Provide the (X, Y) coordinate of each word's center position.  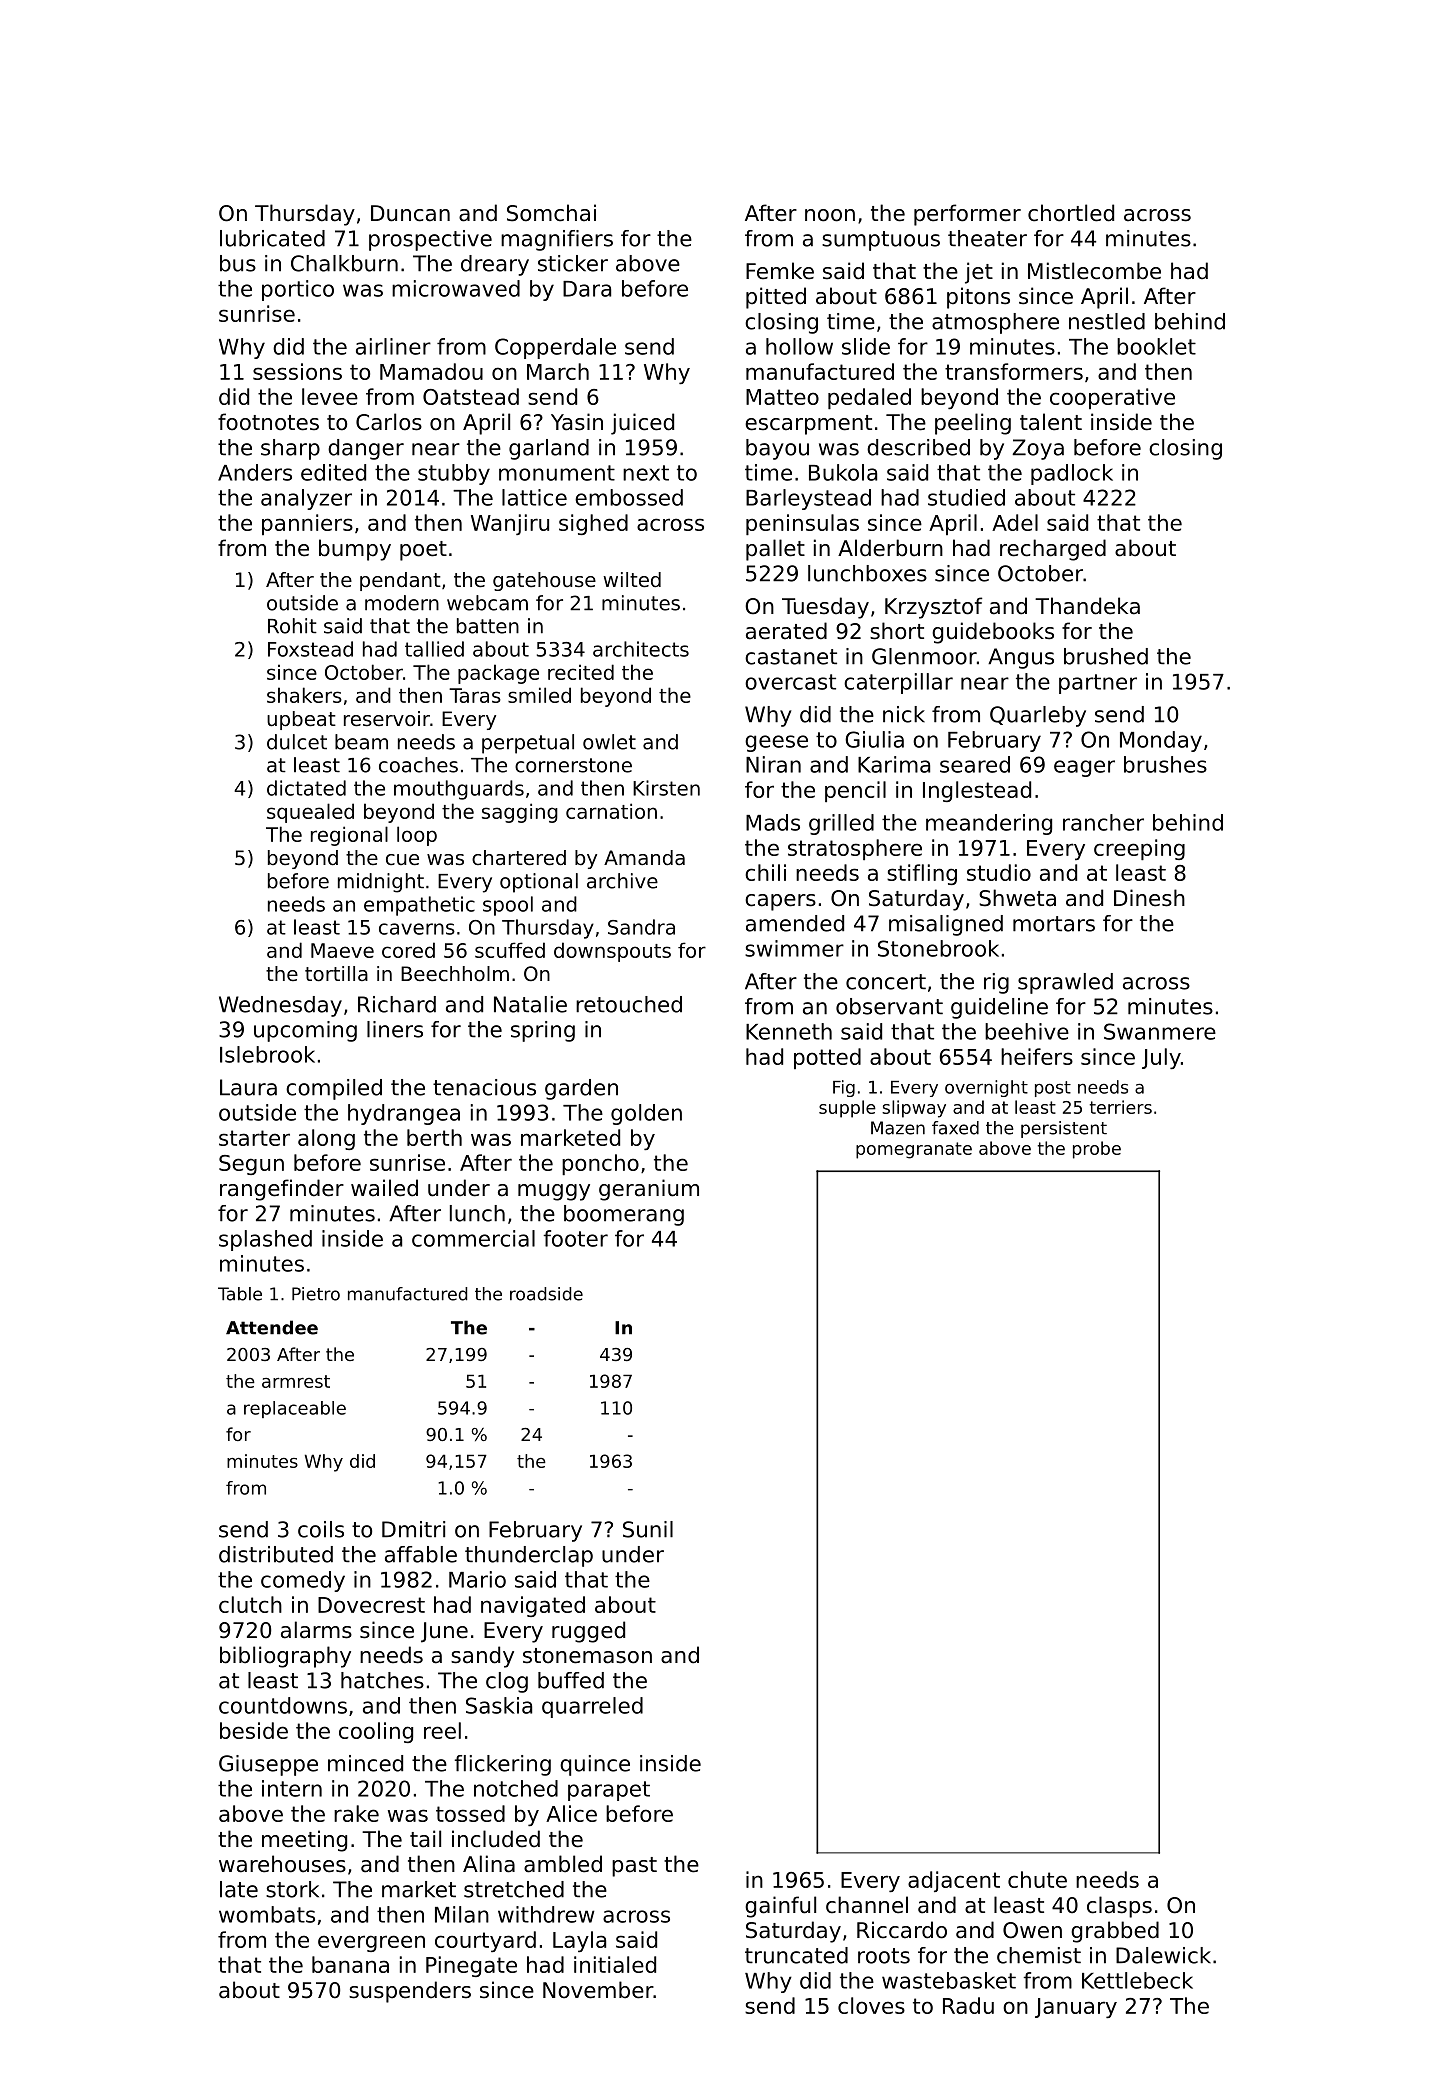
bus (238, 263)
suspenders (410, 1992)
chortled (1071, 213)
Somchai (551, 213)
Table (240, 1294)
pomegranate (914, 1150)
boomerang (624, 1215)
